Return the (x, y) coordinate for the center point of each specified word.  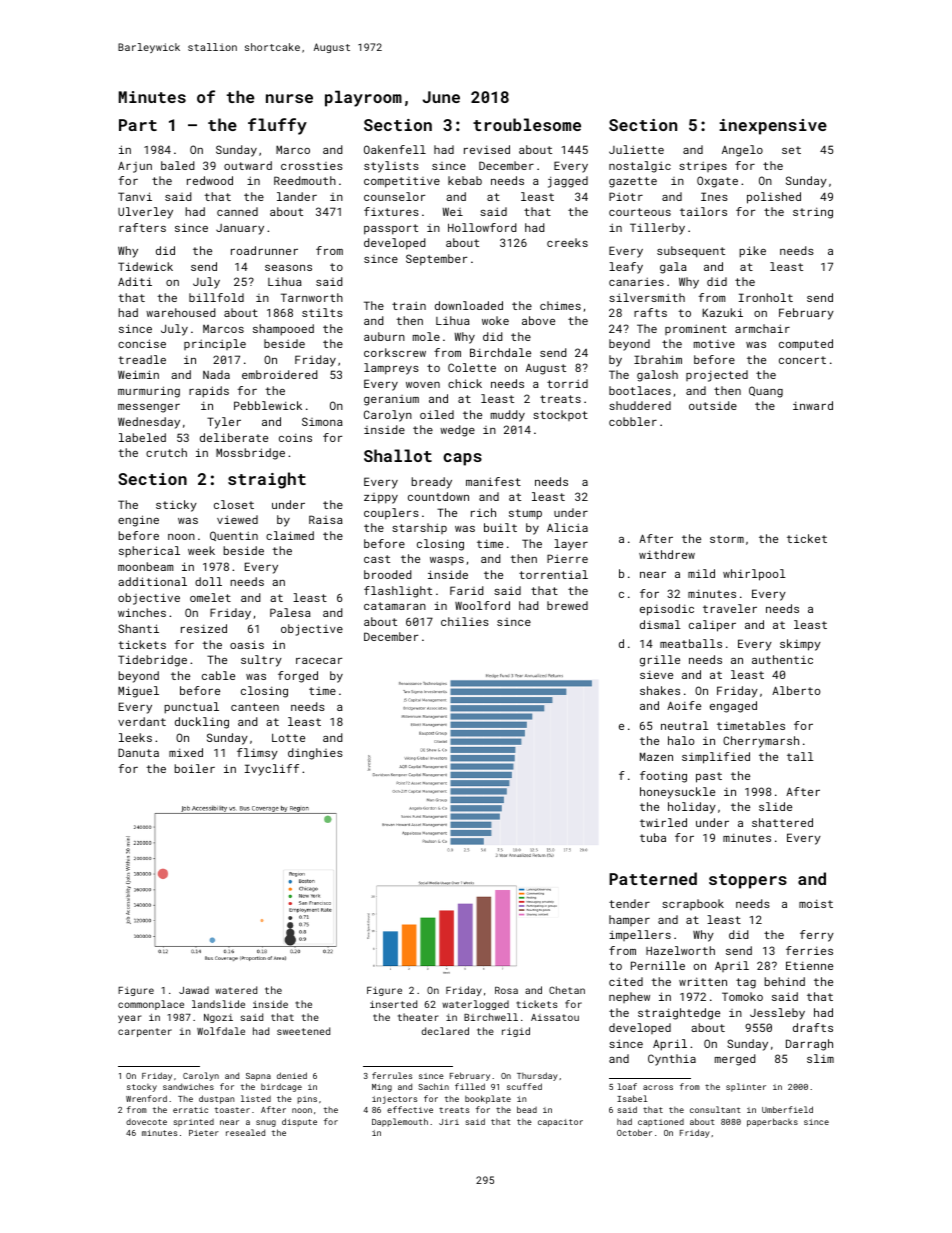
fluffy (277, 126)
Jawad (194, 990)
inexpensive (773, 127)
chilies (465, 621)
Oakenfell (395, 149)
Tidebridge (152, 661)
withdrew (667, 554)
